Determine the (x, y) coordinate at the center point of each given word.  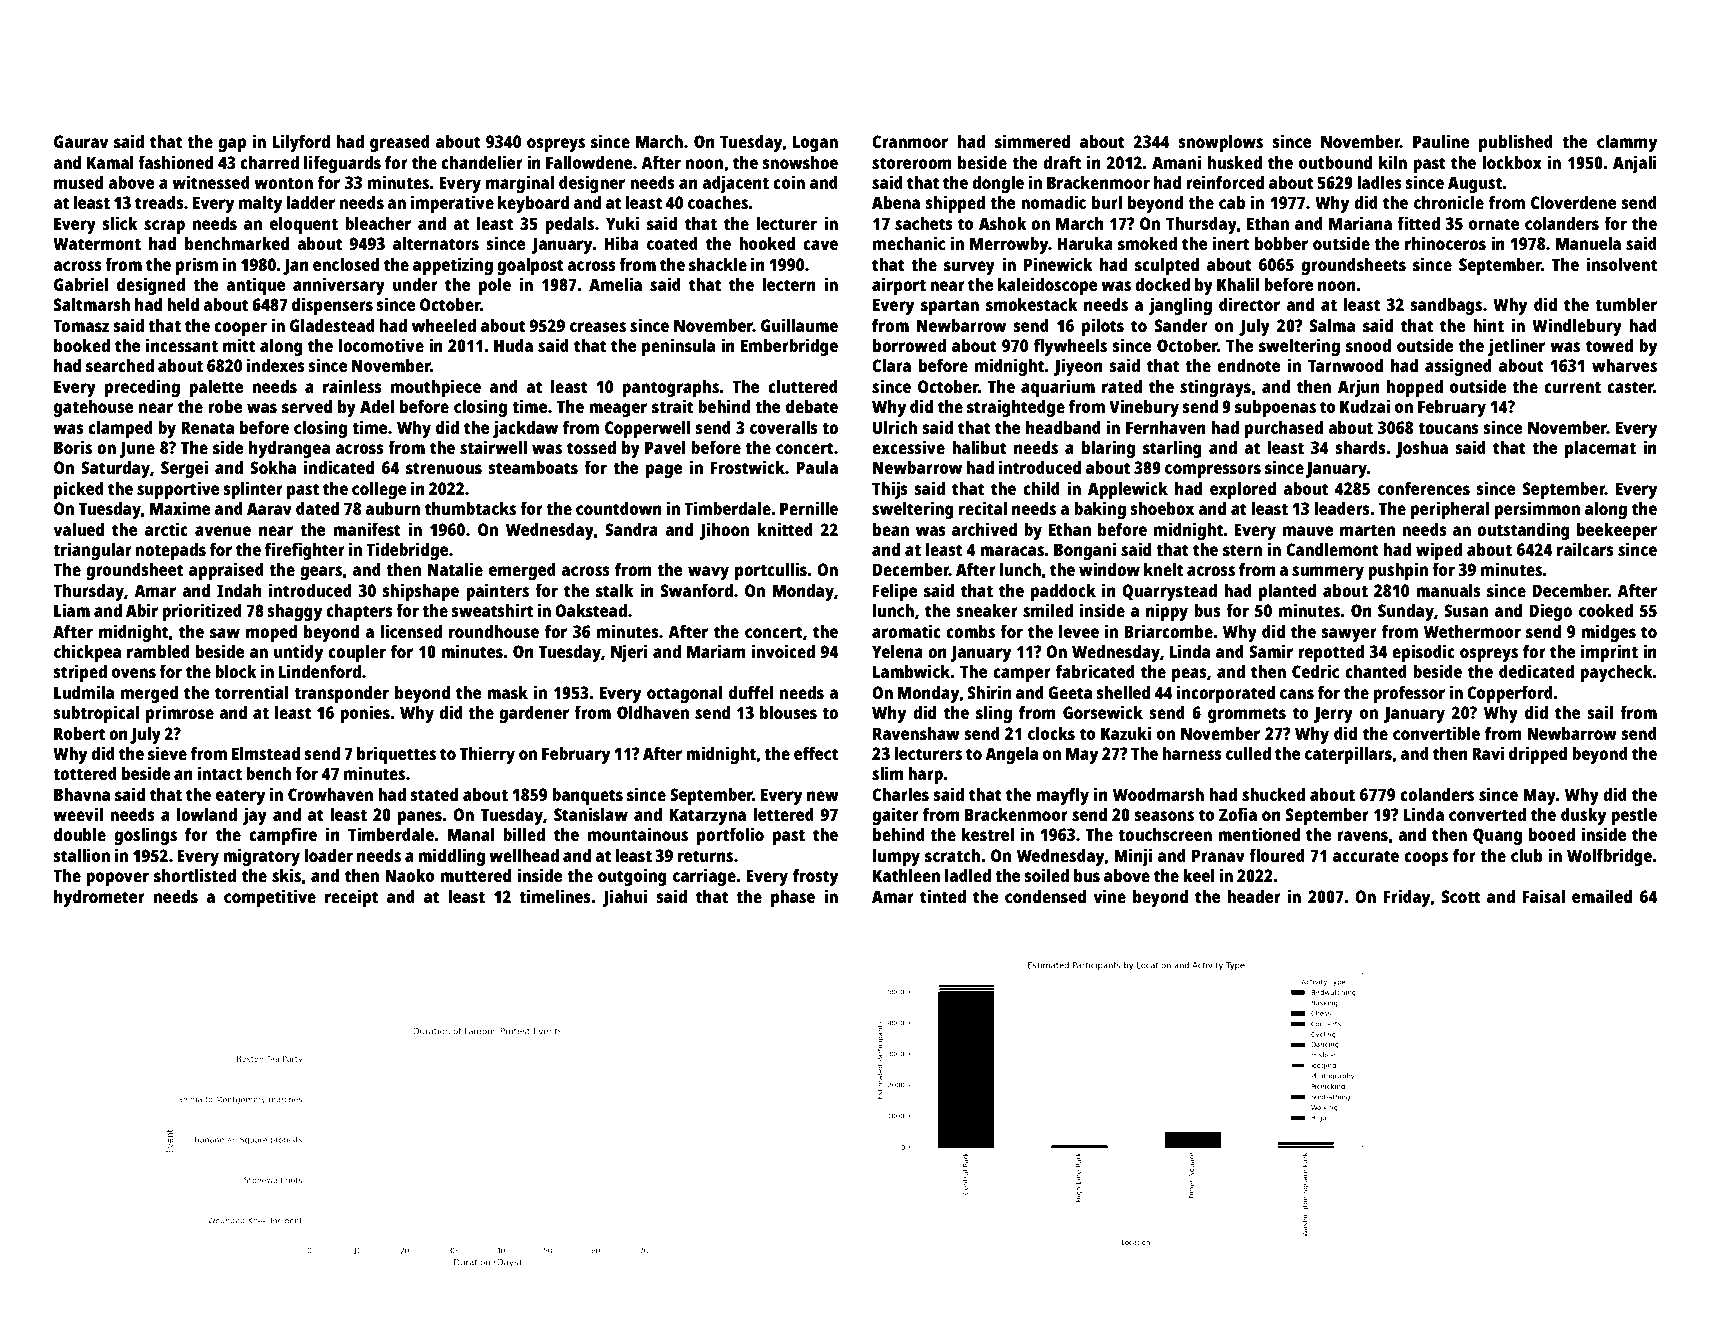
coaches (718, 202)
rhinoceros (1445, 243)
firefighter (305, 551)
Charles (900, 794)
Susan (1466, 610)
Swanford (697, 590)
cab (1232, 202)
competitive (270, 898)
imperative (452, 204)
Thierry (487, 755)
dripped (1538, 755)
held (183, 304)
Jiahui (625, 898)
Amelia (615, 284)
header (1254, 896)
